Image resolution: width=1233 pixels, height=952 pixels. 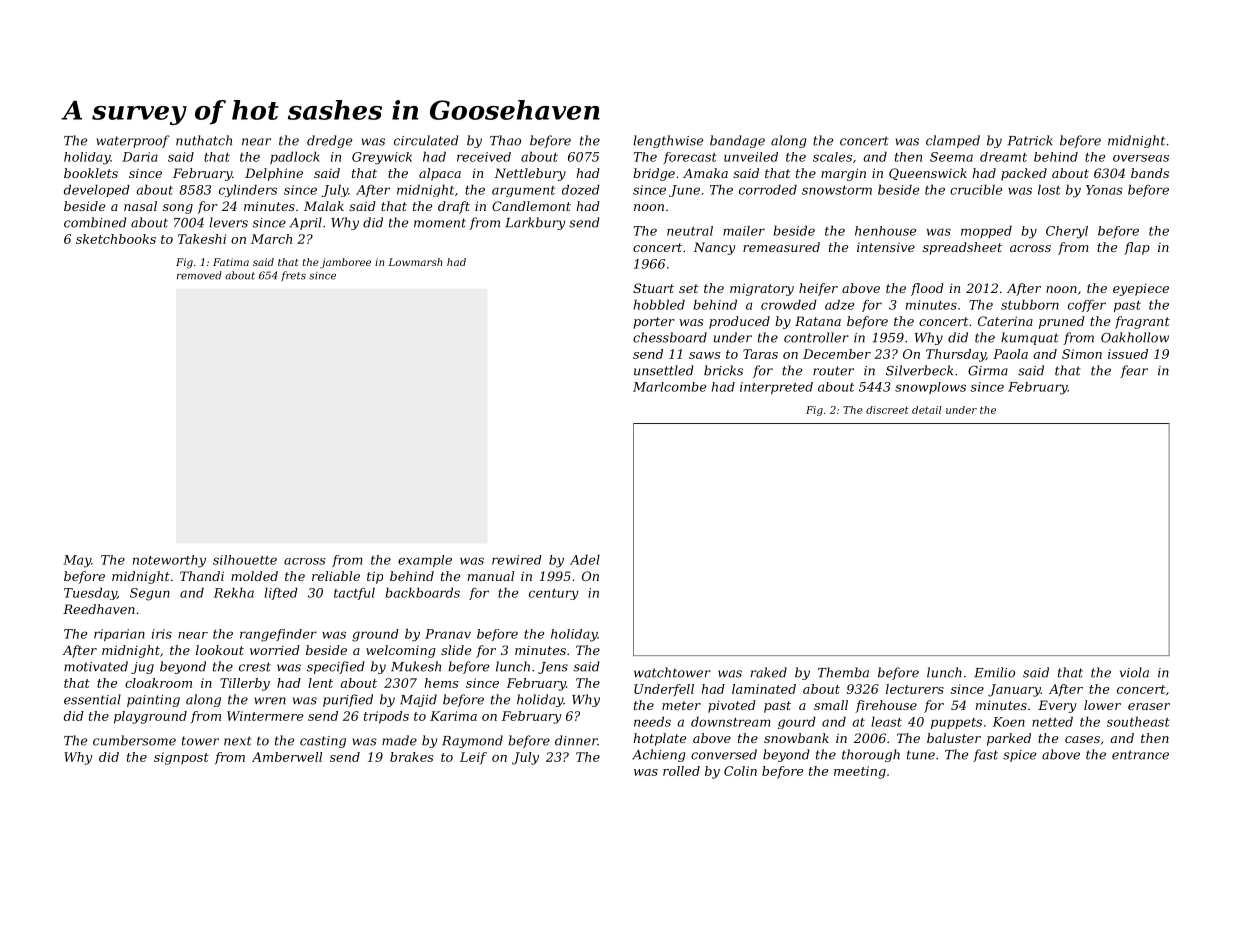 I want to click on Pranav, so click(x=448, y=634).
